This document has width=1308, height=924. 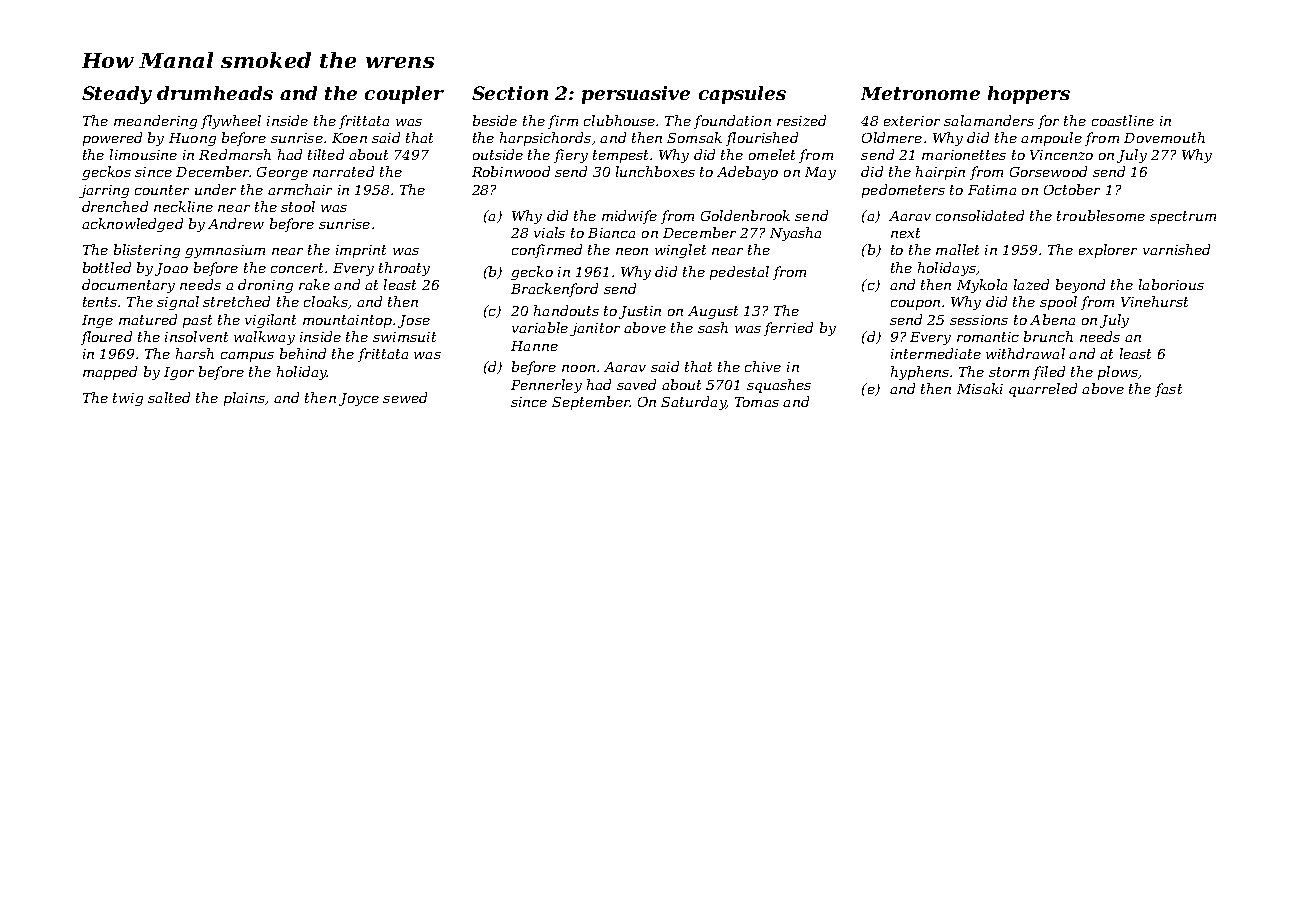 I want to click on Mykola, so click(x=982, y=286).
